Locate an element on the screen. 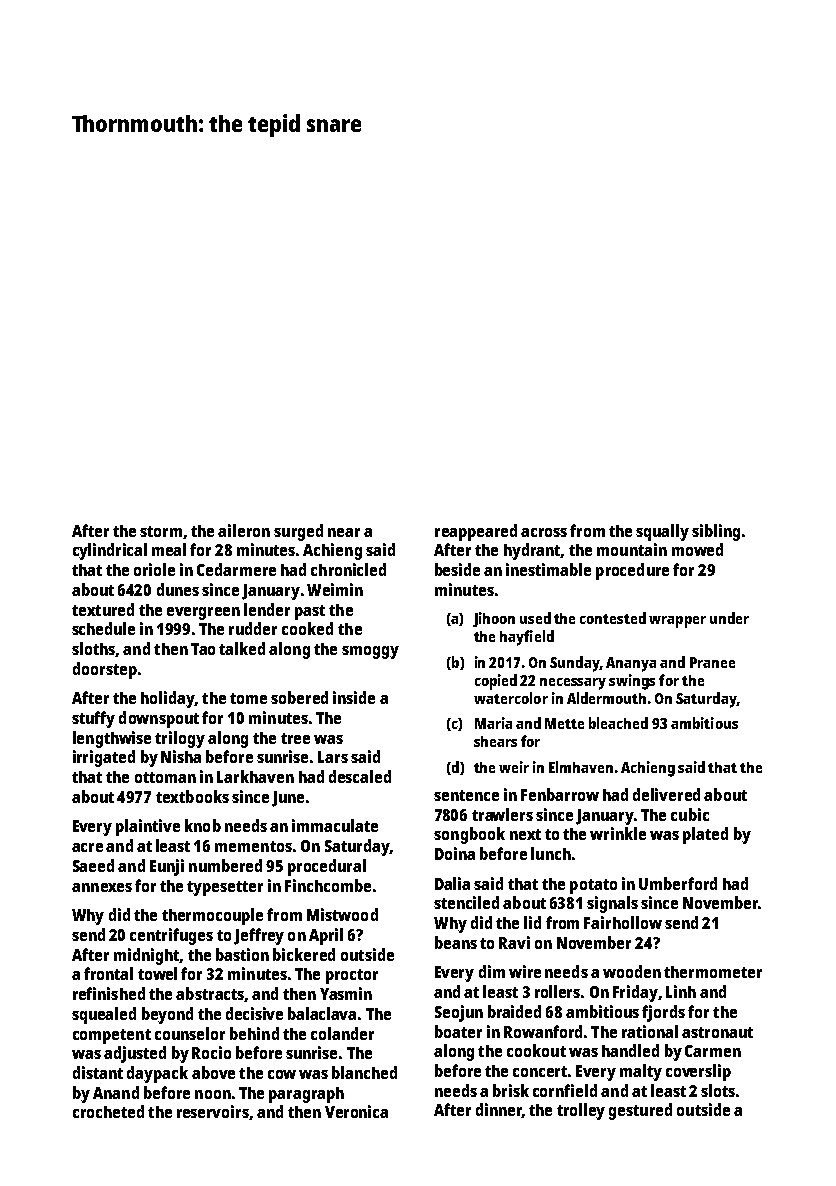  hydrant is located at coordinates (532, 551).
